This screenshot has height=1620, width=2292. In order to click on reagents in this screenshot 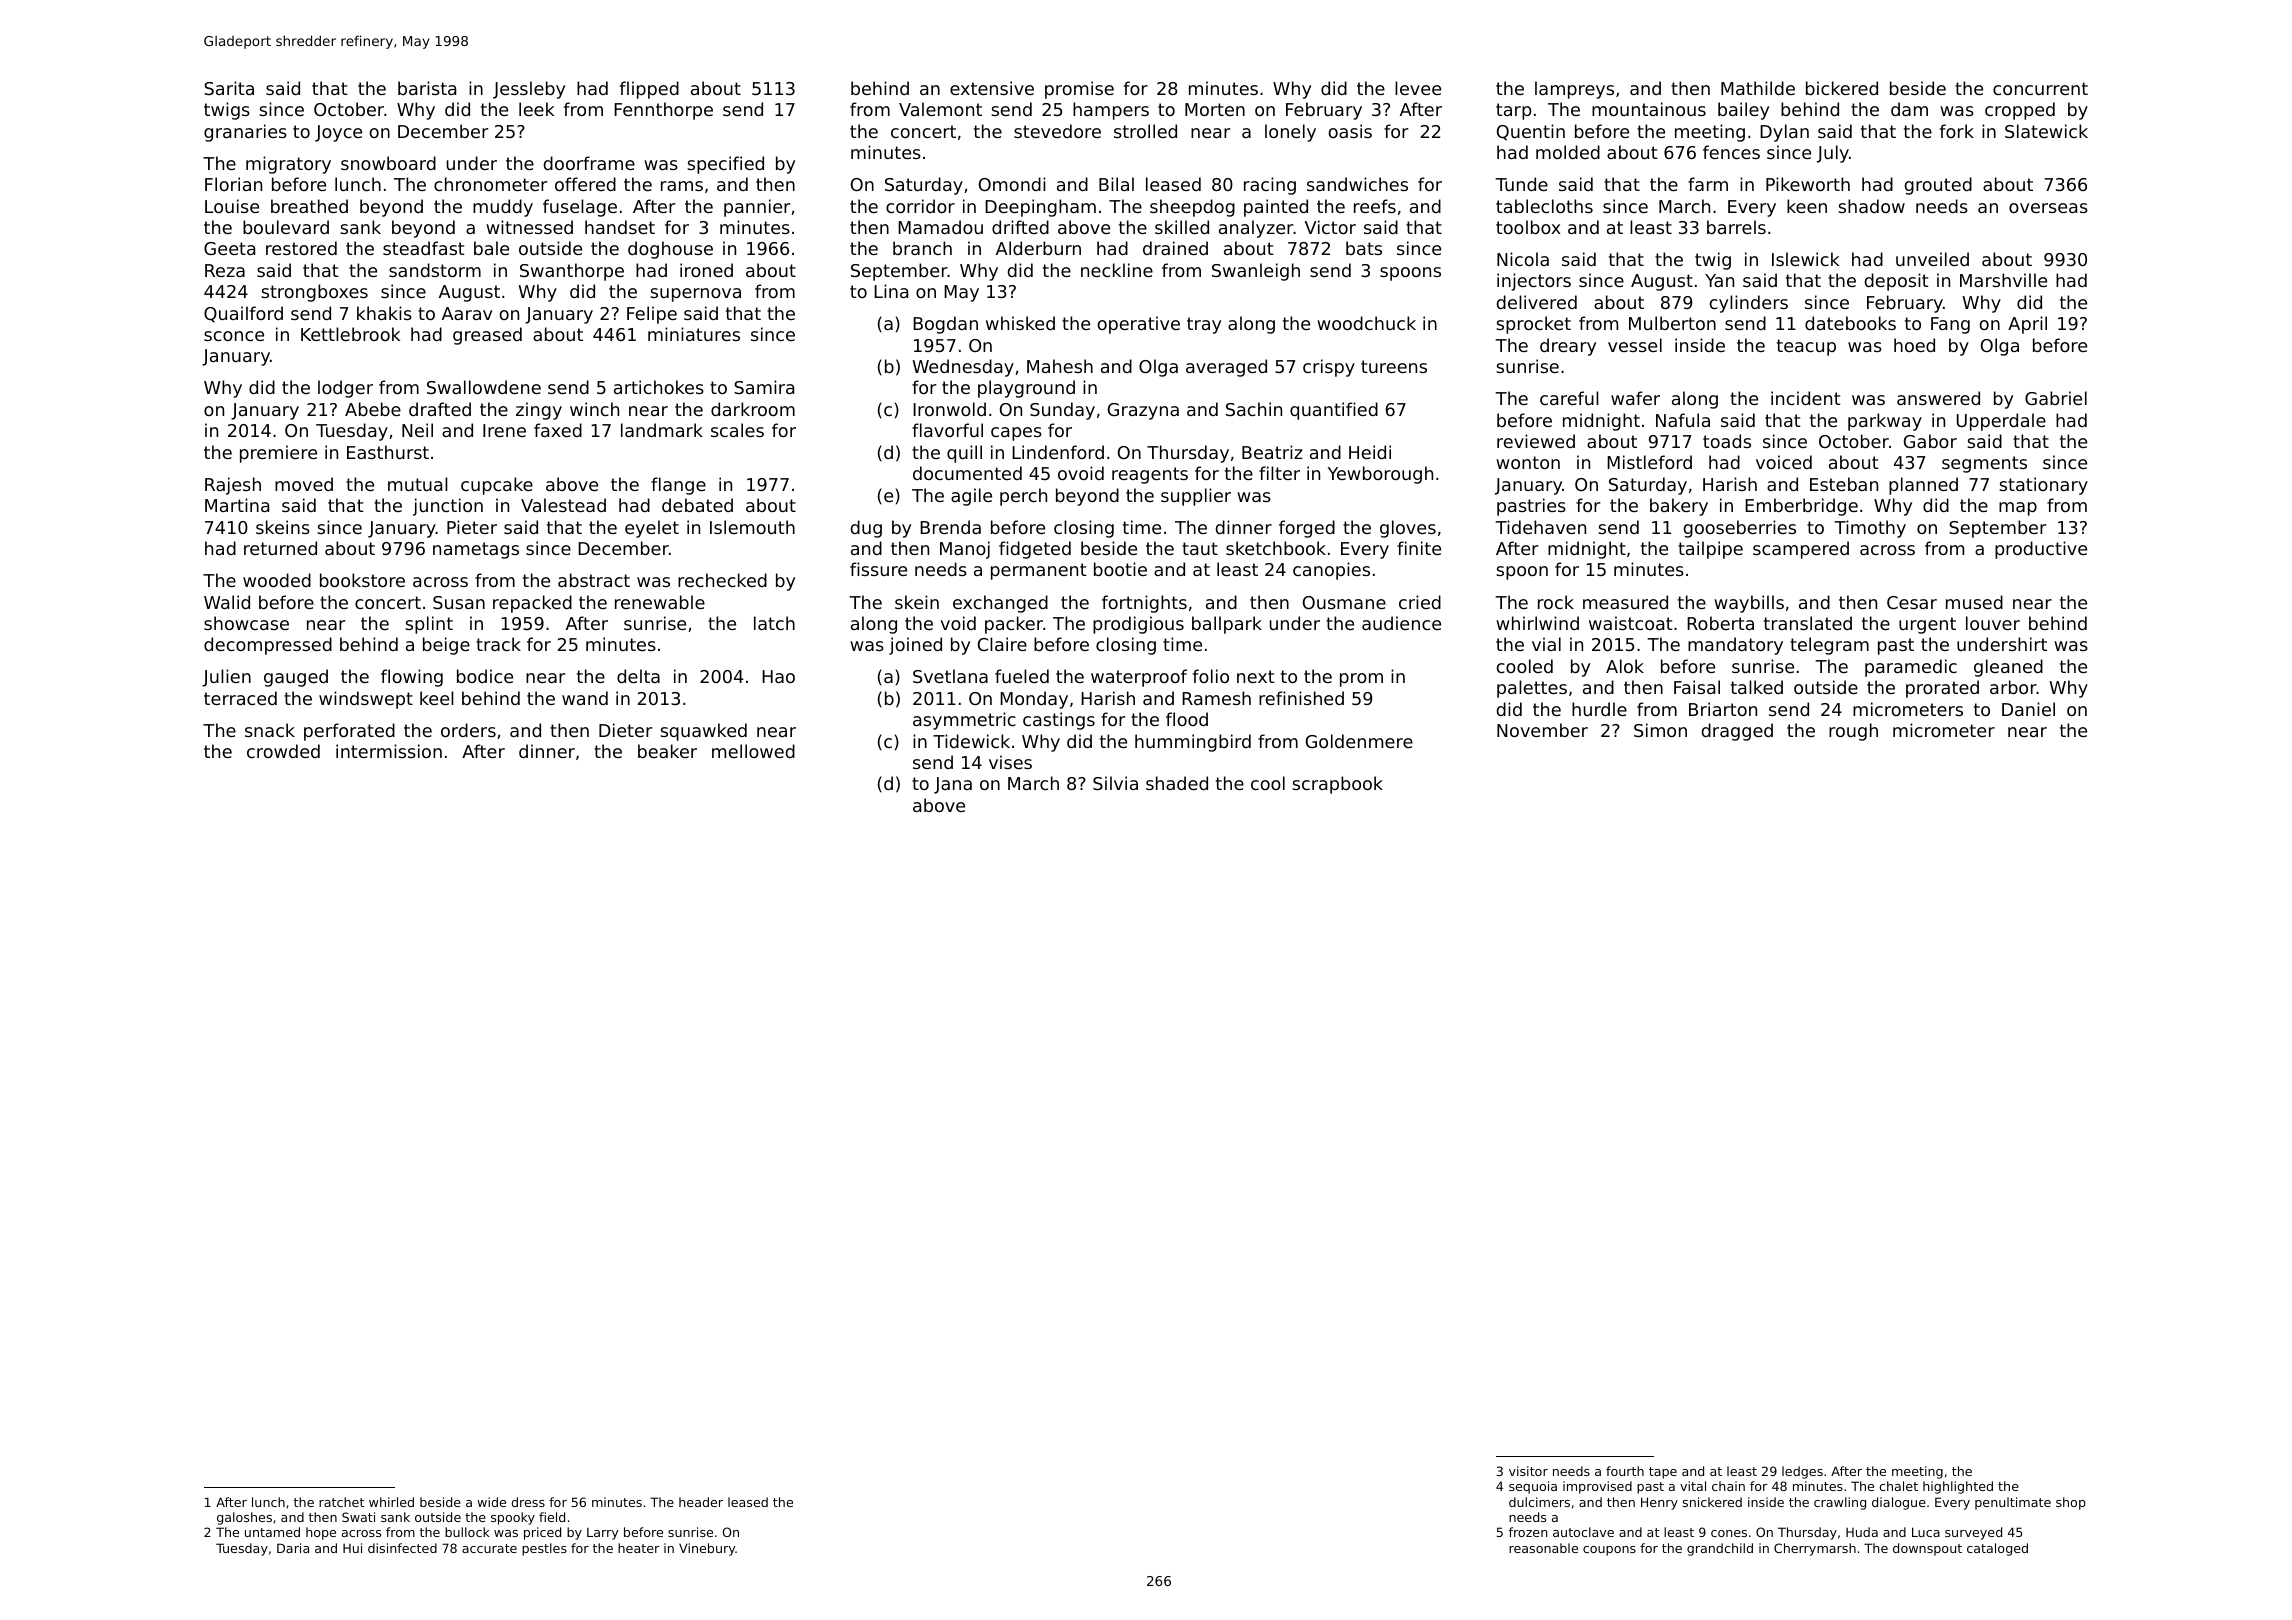, I will do `click(1150, 475)`.
